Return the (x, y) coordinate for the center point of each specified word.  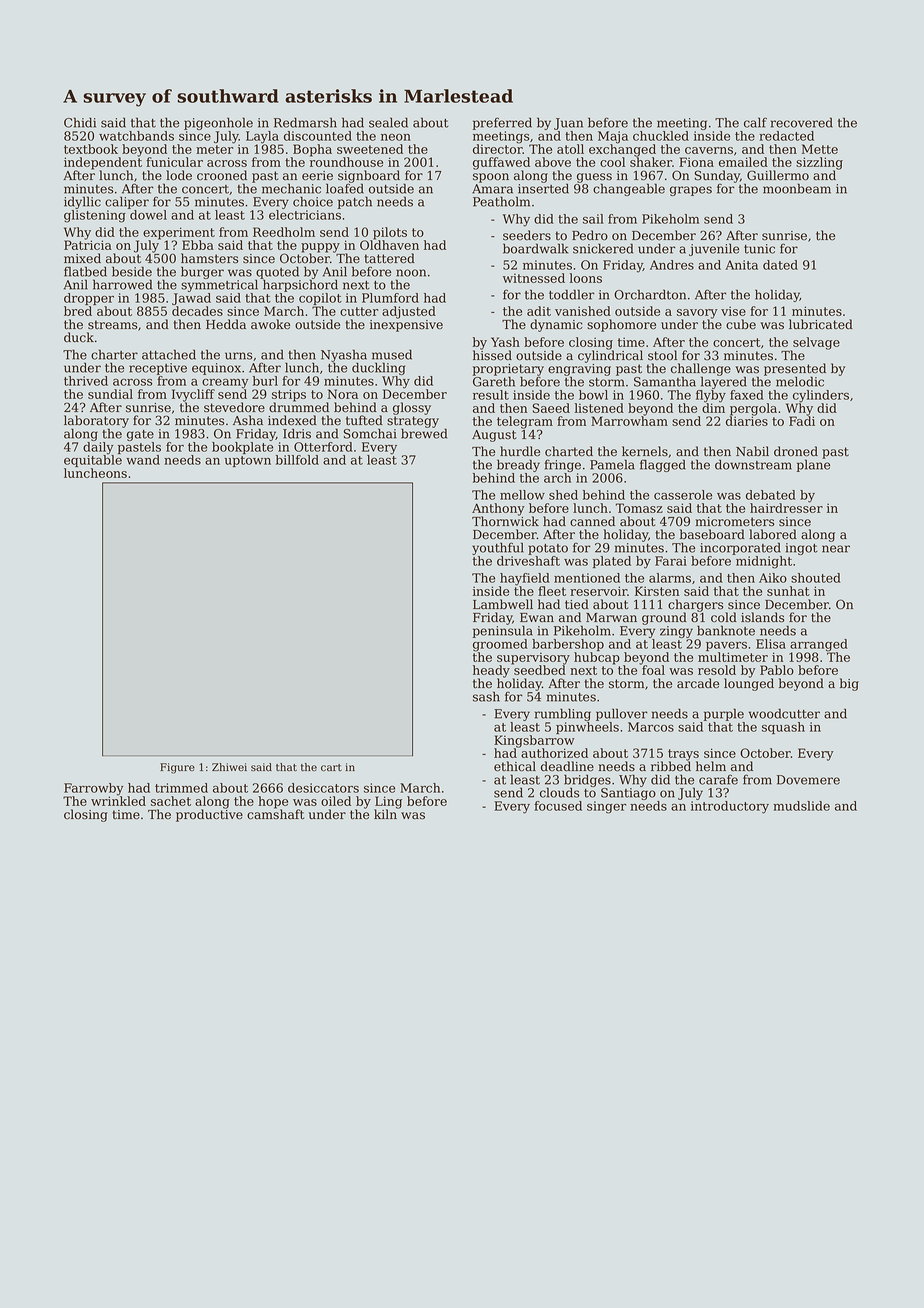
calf (755, 122)
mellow (522, 495)
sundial (110, 394)
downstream (753, 464)
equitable (93, 461)
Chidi (80, 122)
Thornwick (505, 521)
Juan (568, 124)
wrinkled (118, 801)
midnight (764, 562)
